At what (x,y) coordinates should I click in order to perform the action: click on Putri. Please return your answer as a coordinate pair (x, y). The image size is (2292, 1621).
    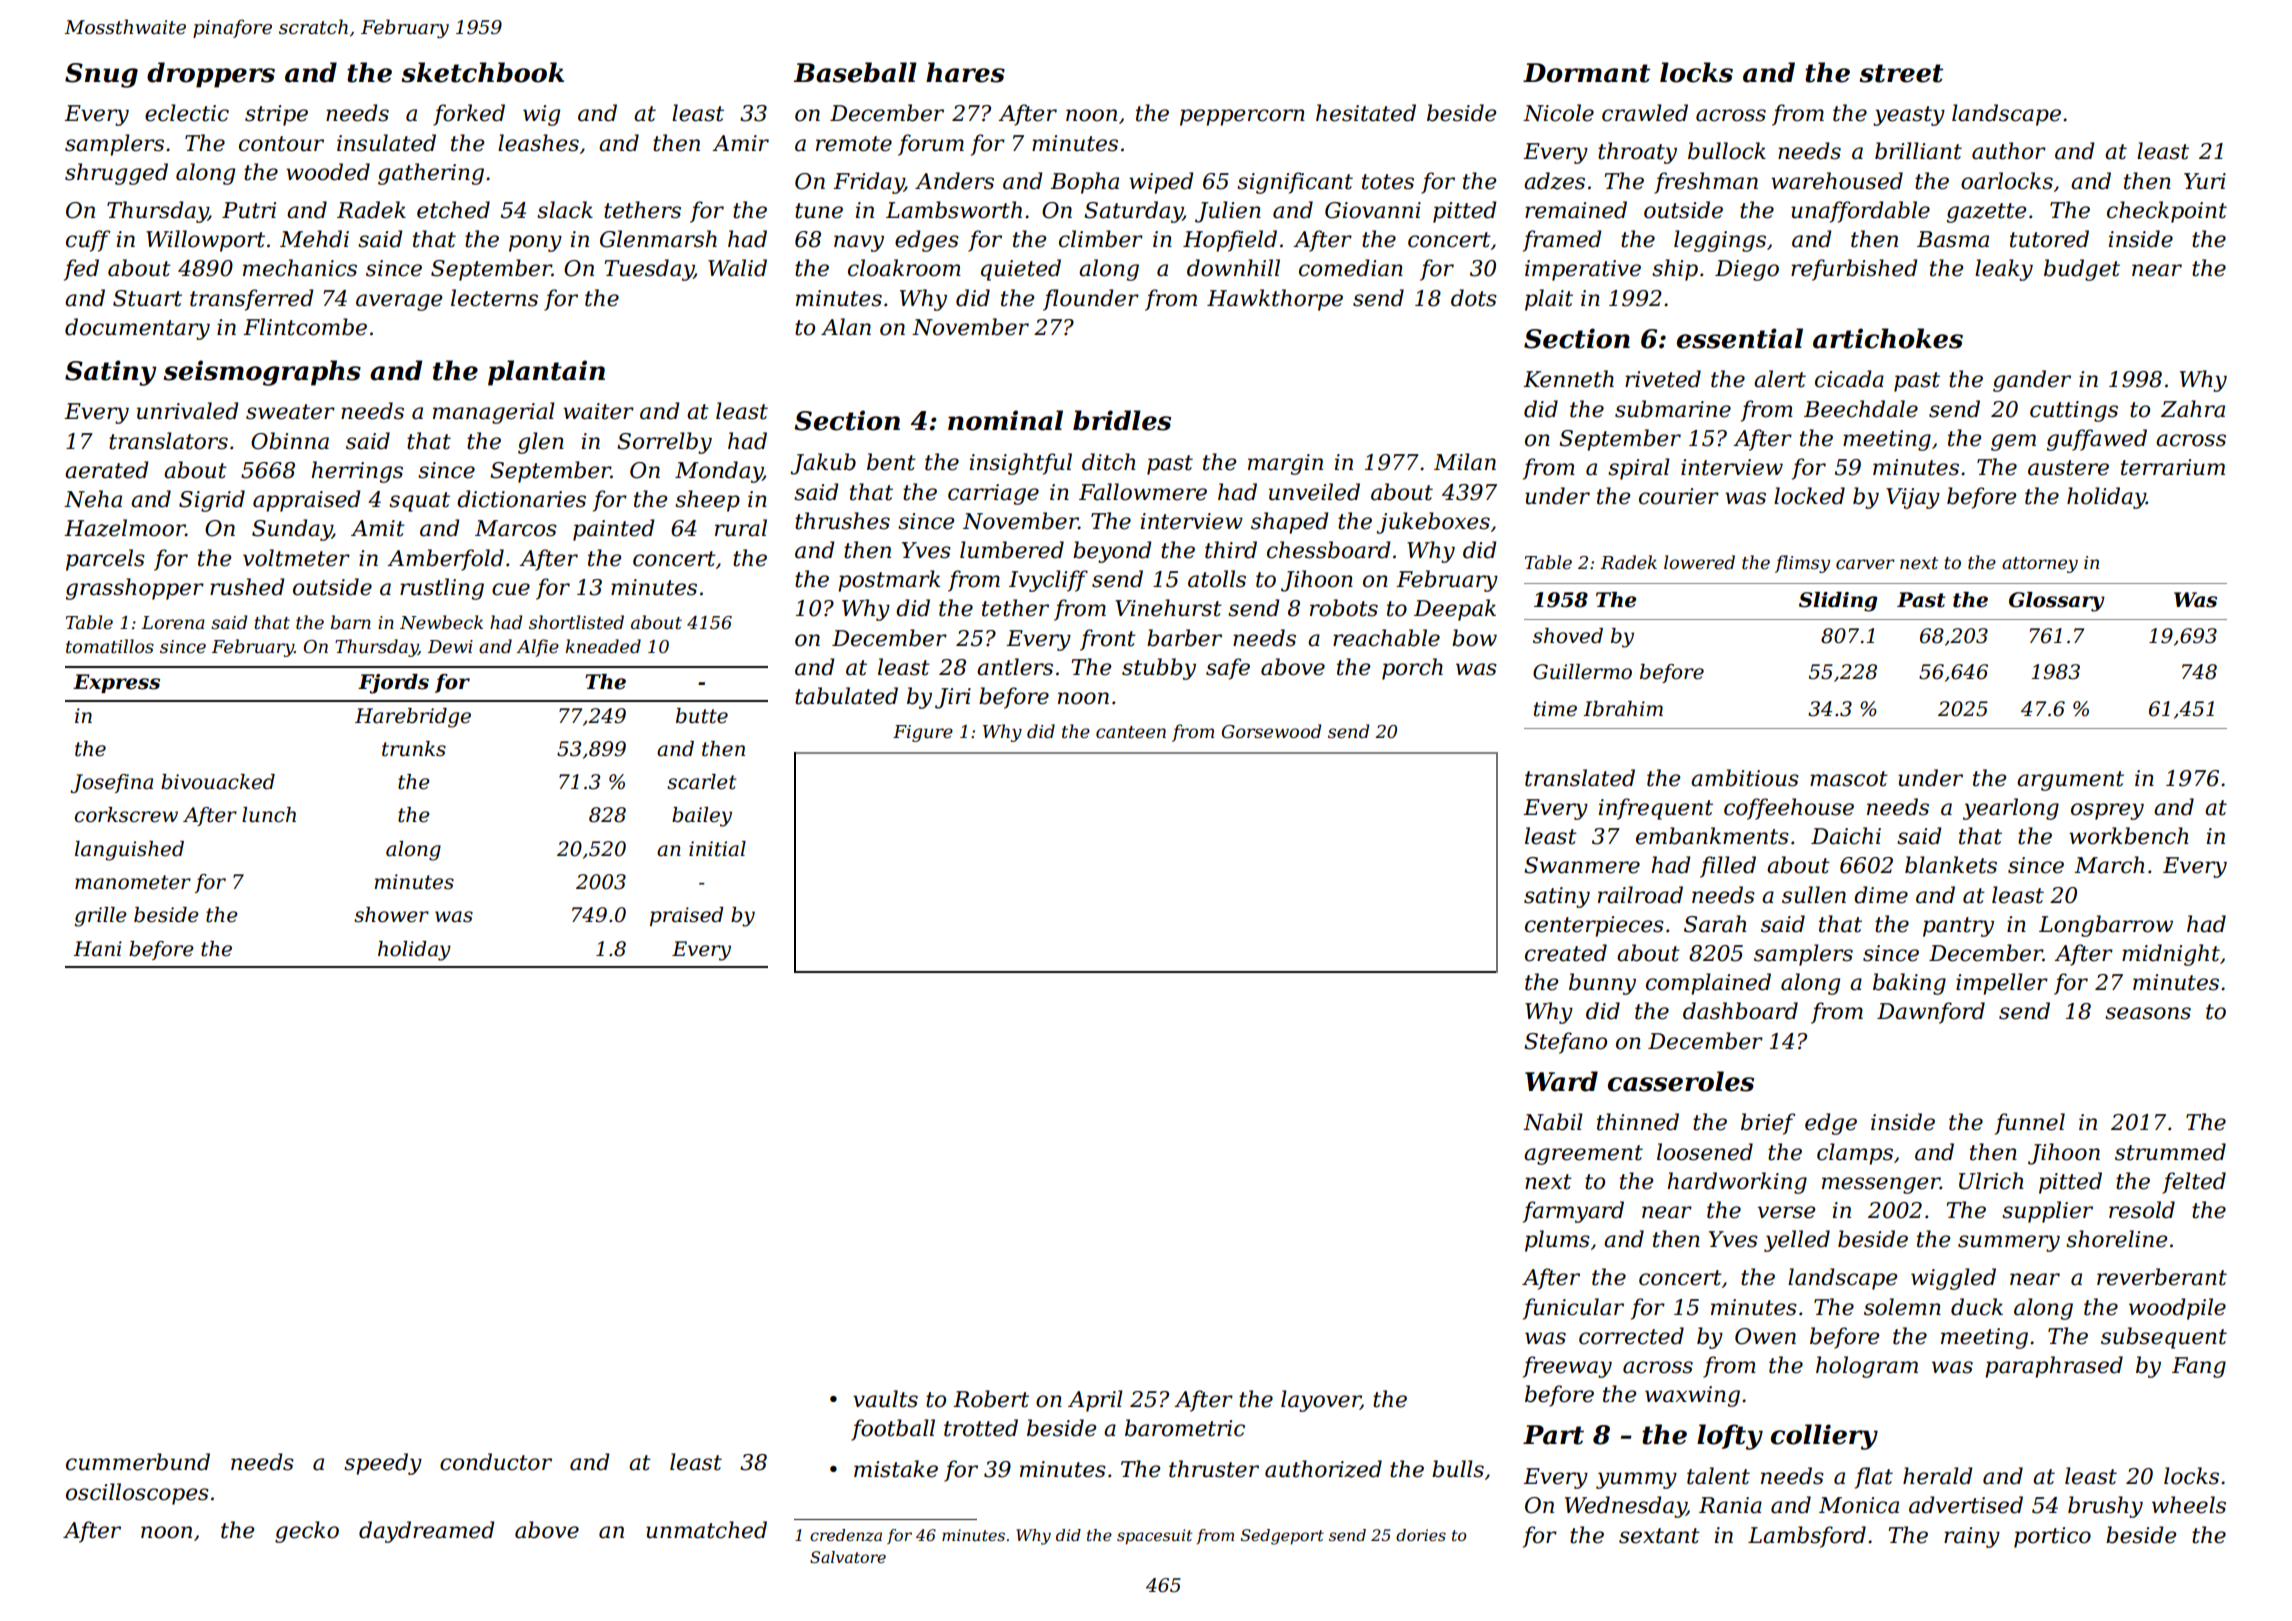
    Looking at the image, I should click on (249, 210).
